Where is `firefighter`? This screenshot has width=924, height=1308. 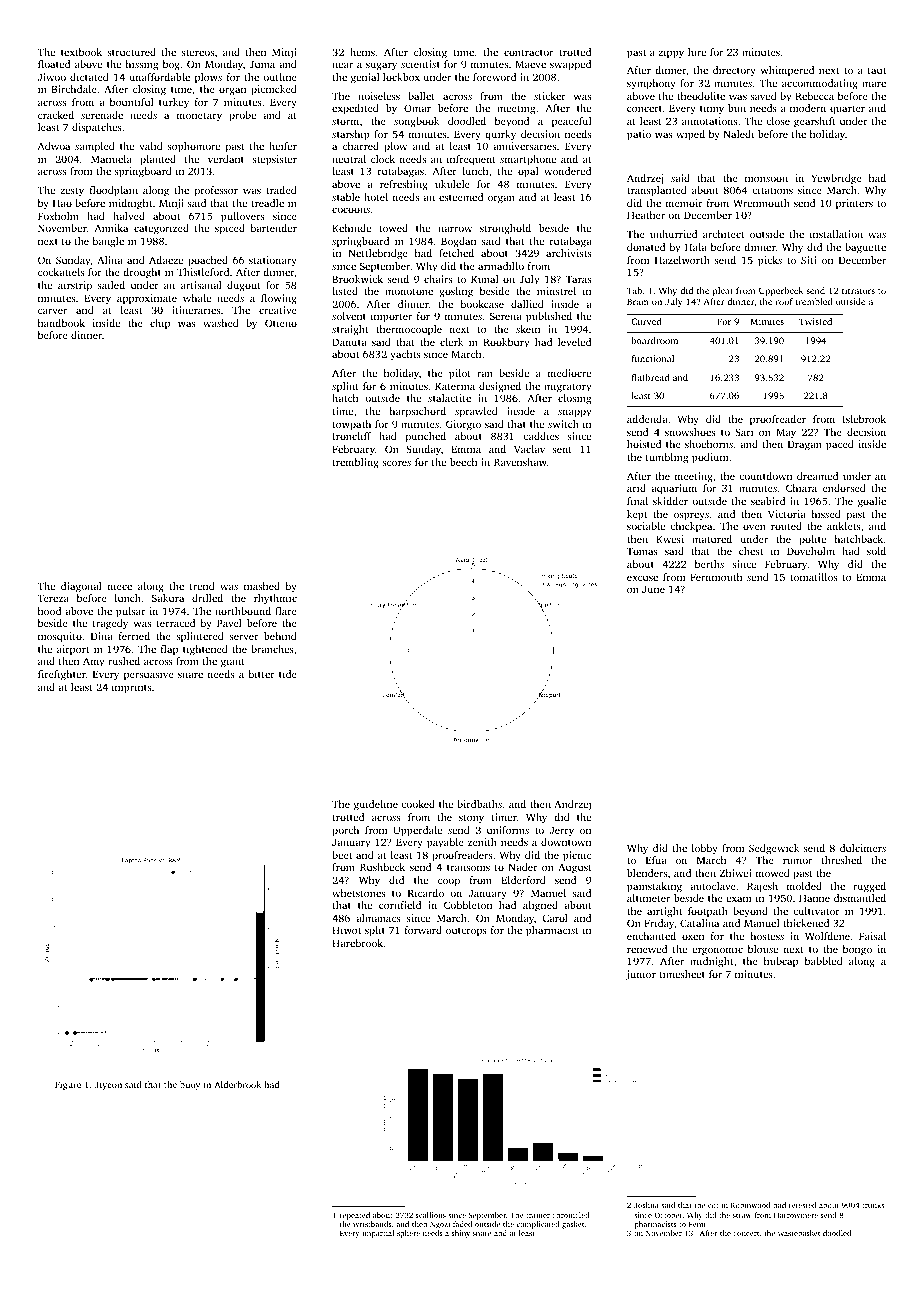
firefighter is located at coordinates (62, 675).
